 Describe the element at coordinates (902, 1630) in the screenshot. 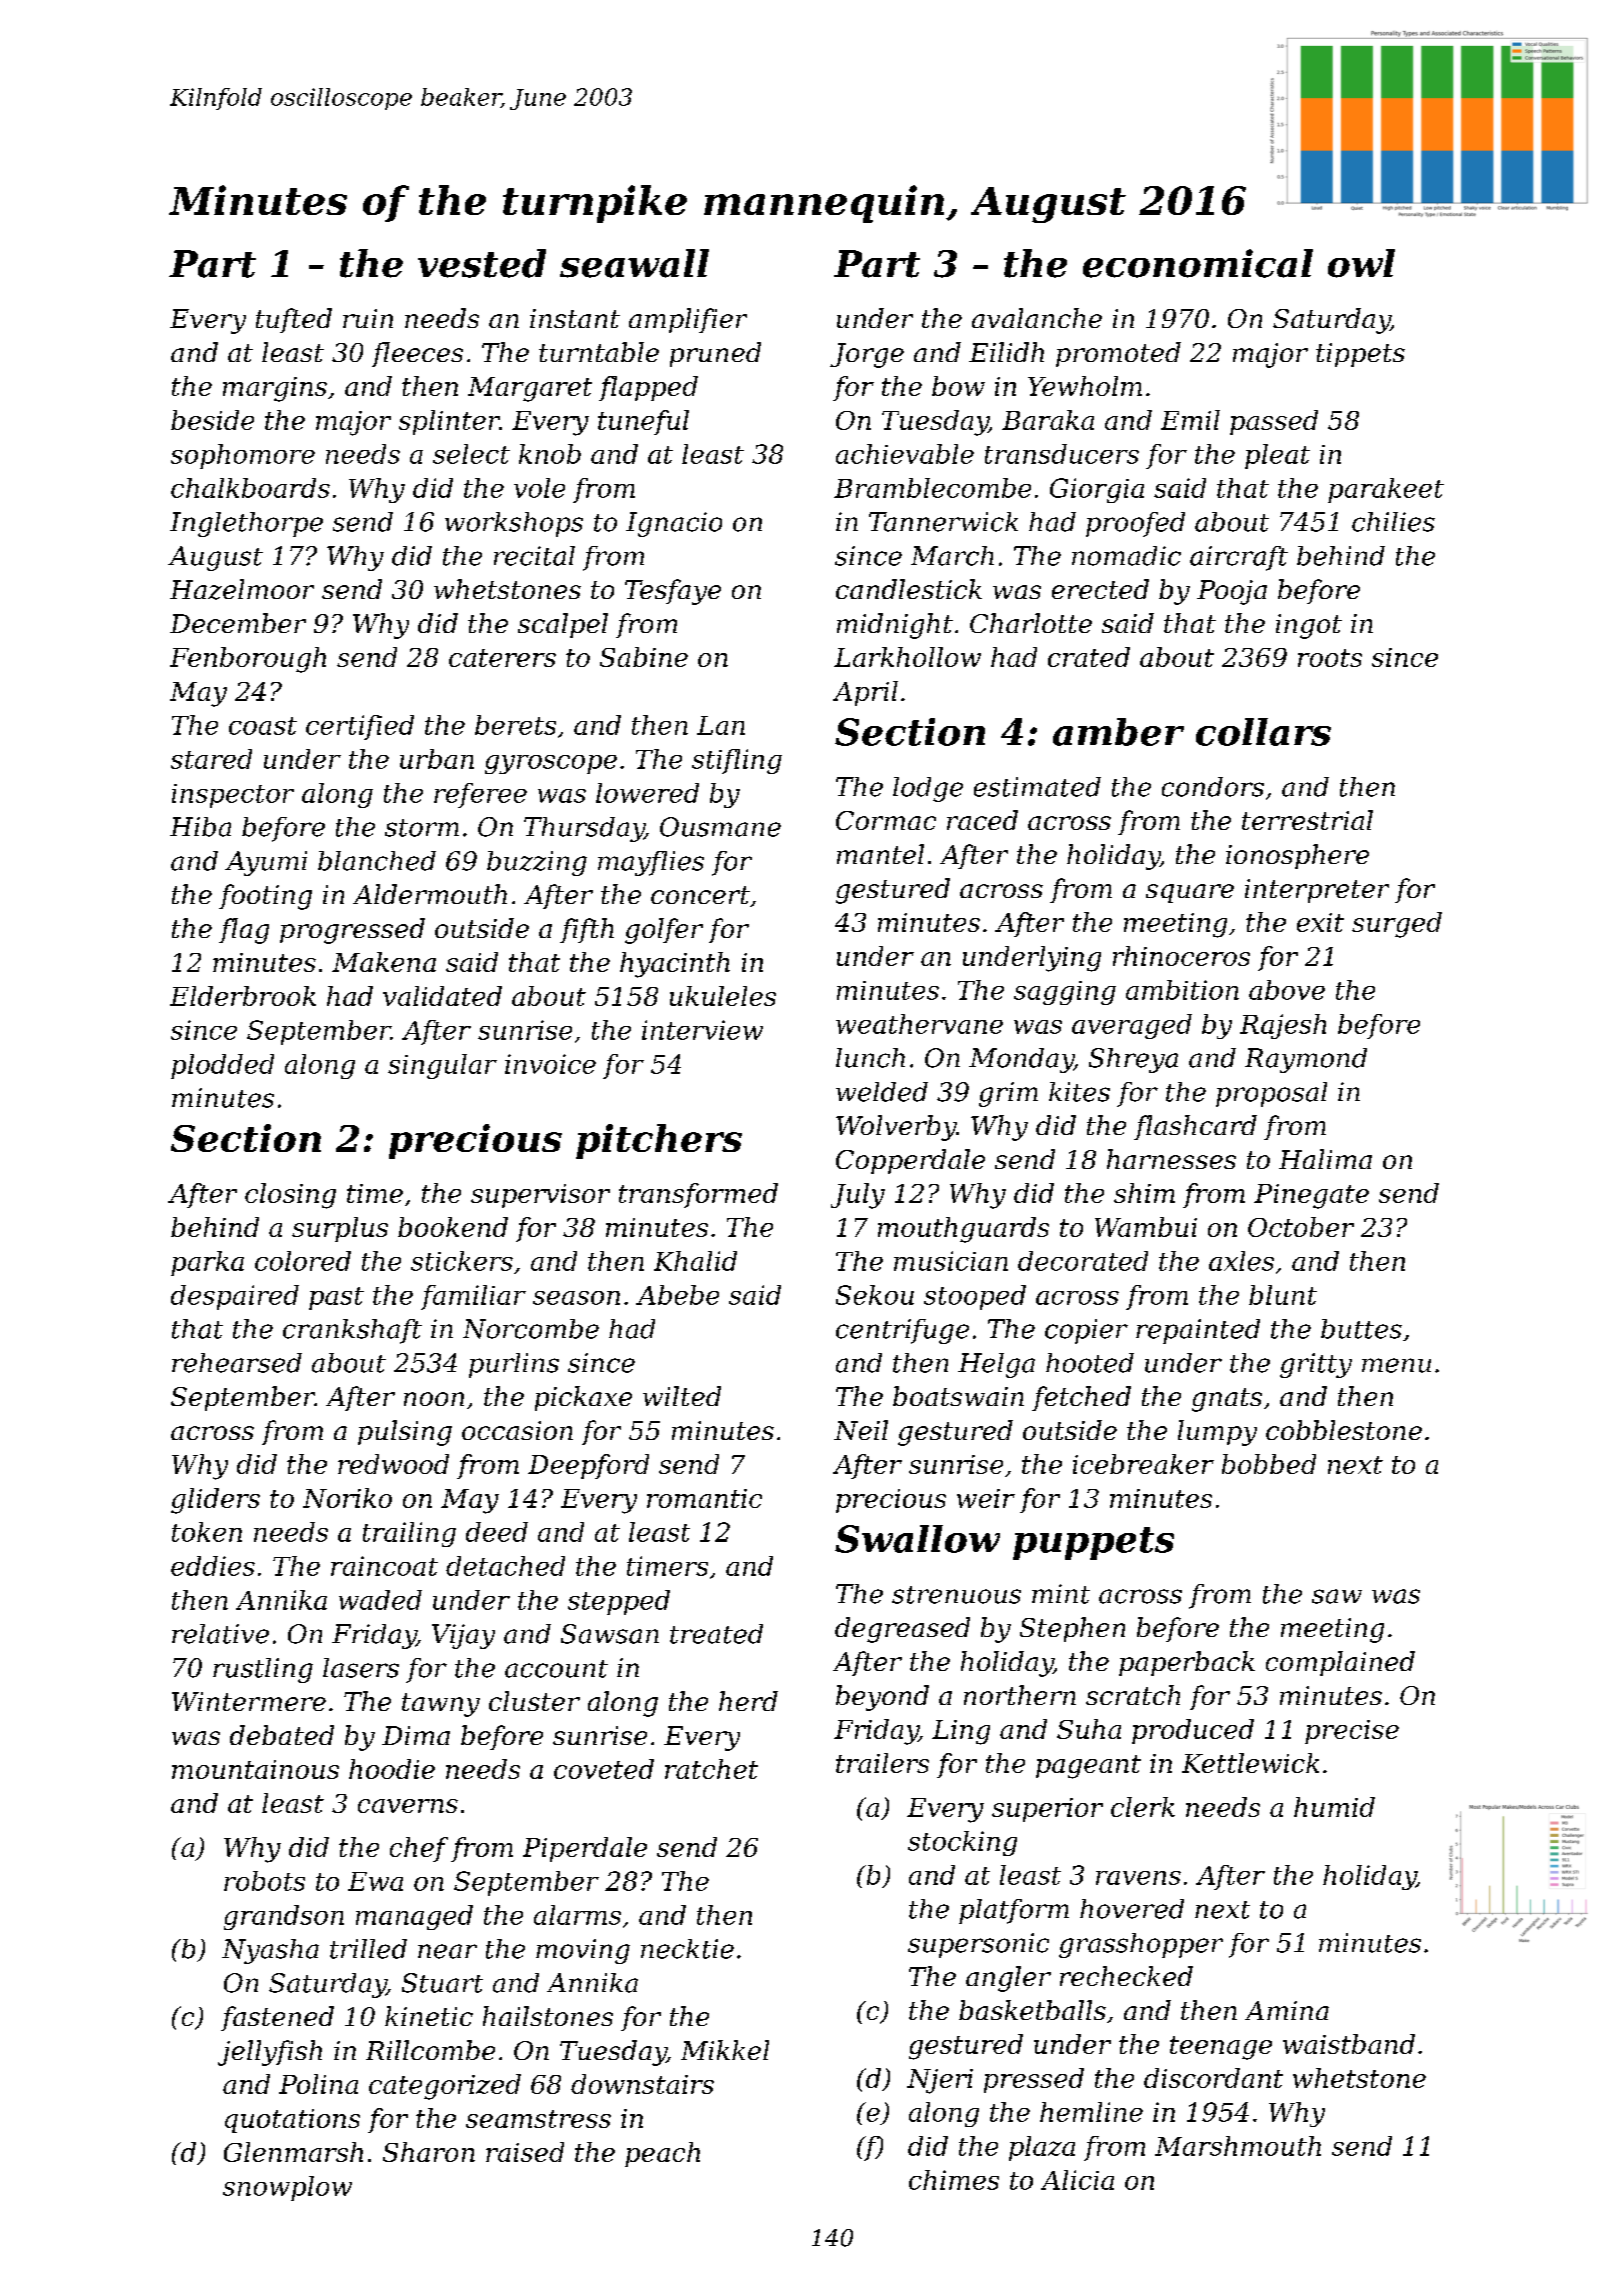

I see `degreased` at that location.
